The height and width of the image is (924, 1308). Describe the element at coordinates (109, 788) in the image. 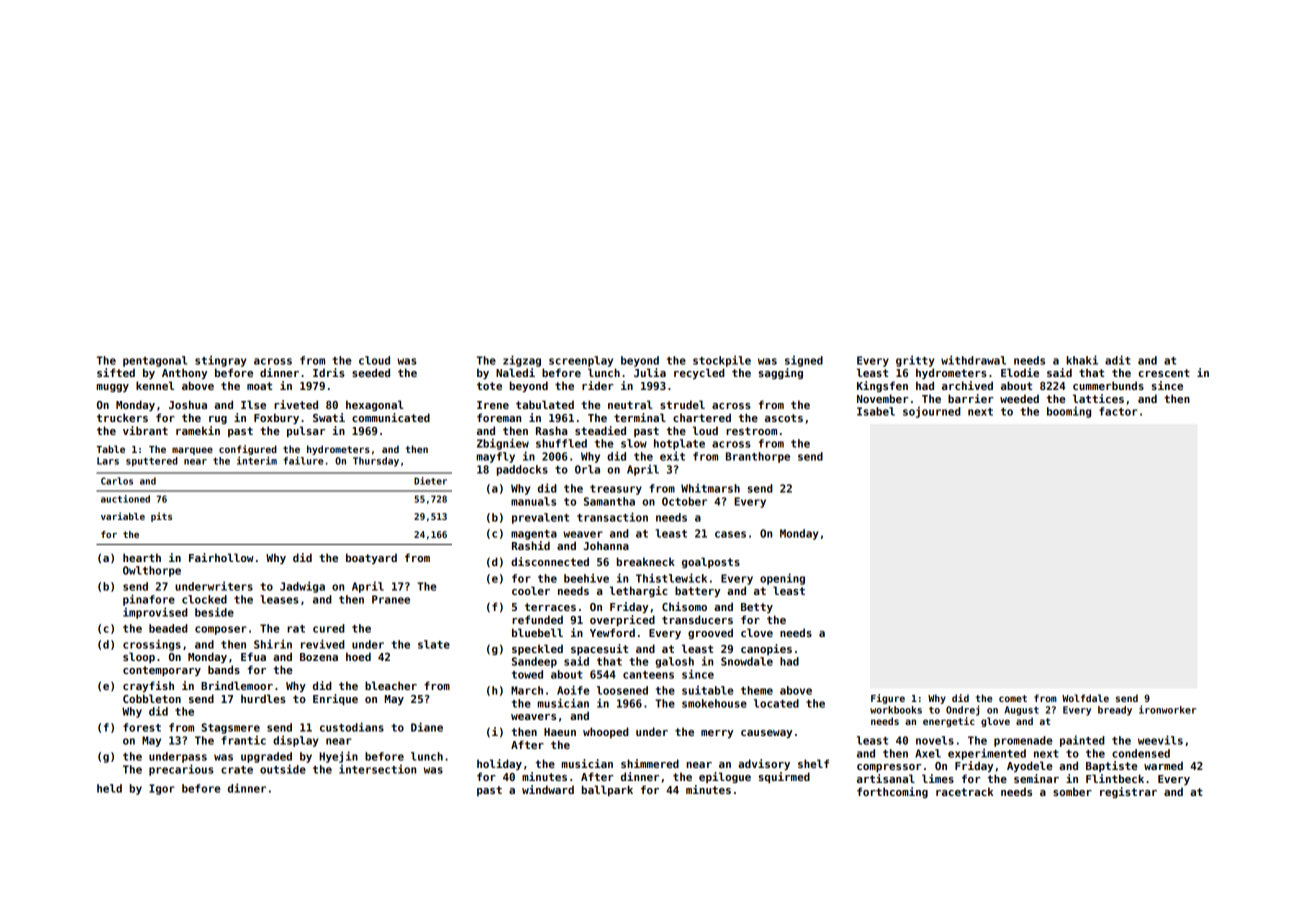

I see `held` at that location.
